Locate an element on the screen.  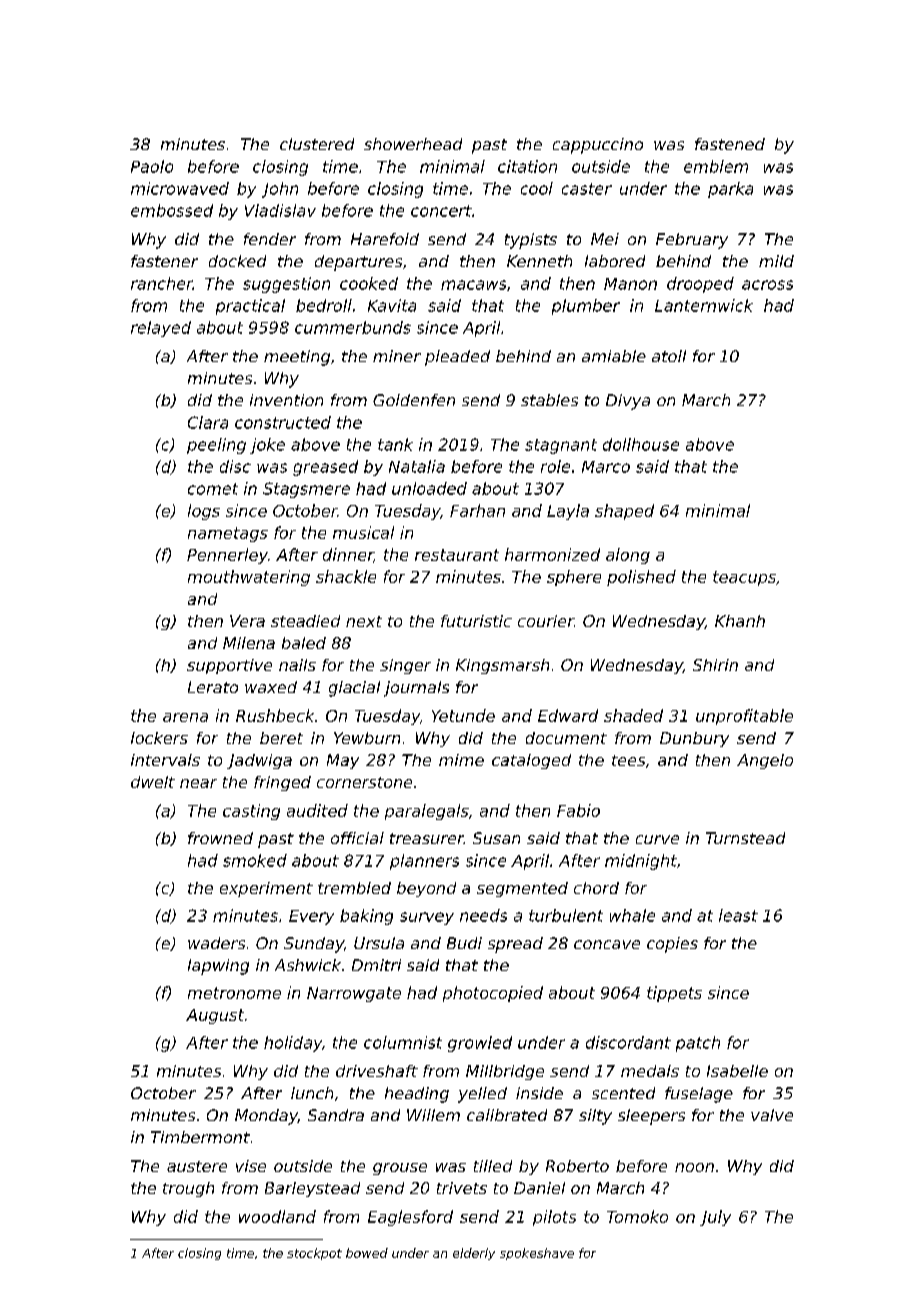
Harefold is located at coordinates (385, 239).
